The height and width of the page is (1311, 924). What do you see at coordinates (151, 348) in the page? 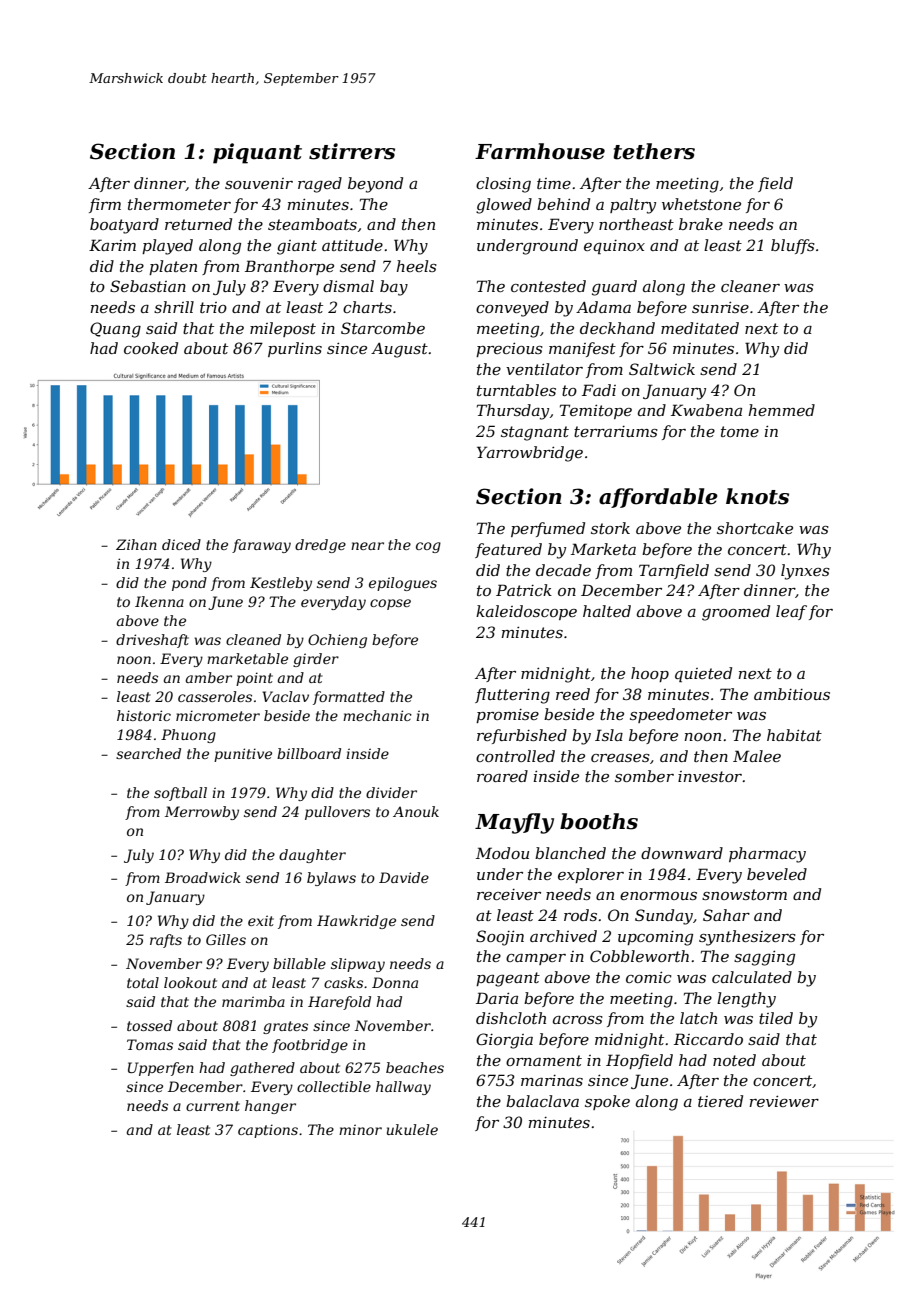
I see `cooked` at bounding box center [151, 348].
